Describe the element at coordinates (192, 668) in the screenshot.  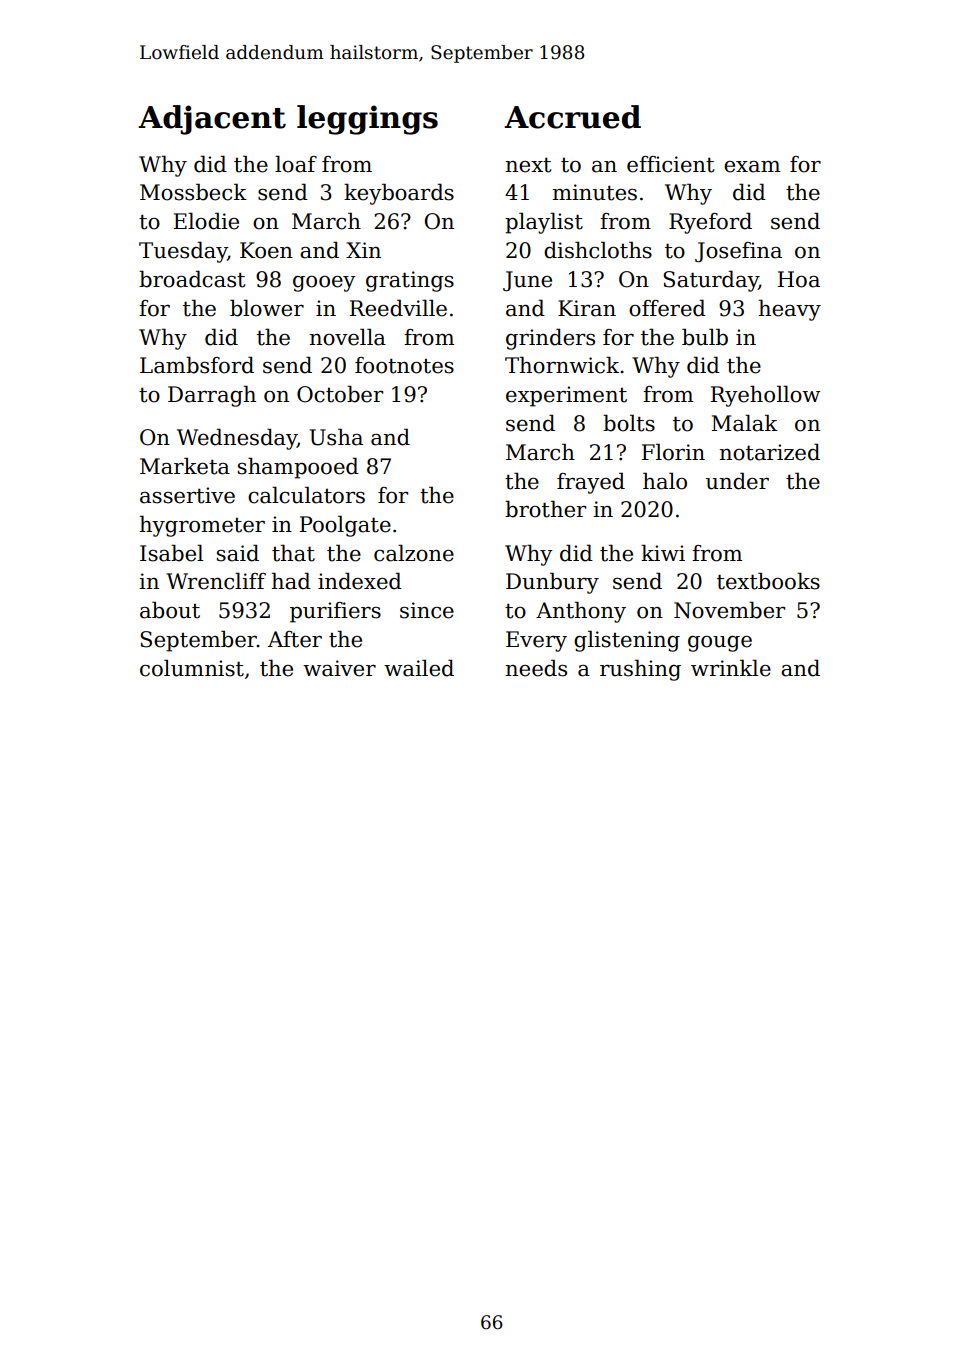
I see `columnist` at that location.
